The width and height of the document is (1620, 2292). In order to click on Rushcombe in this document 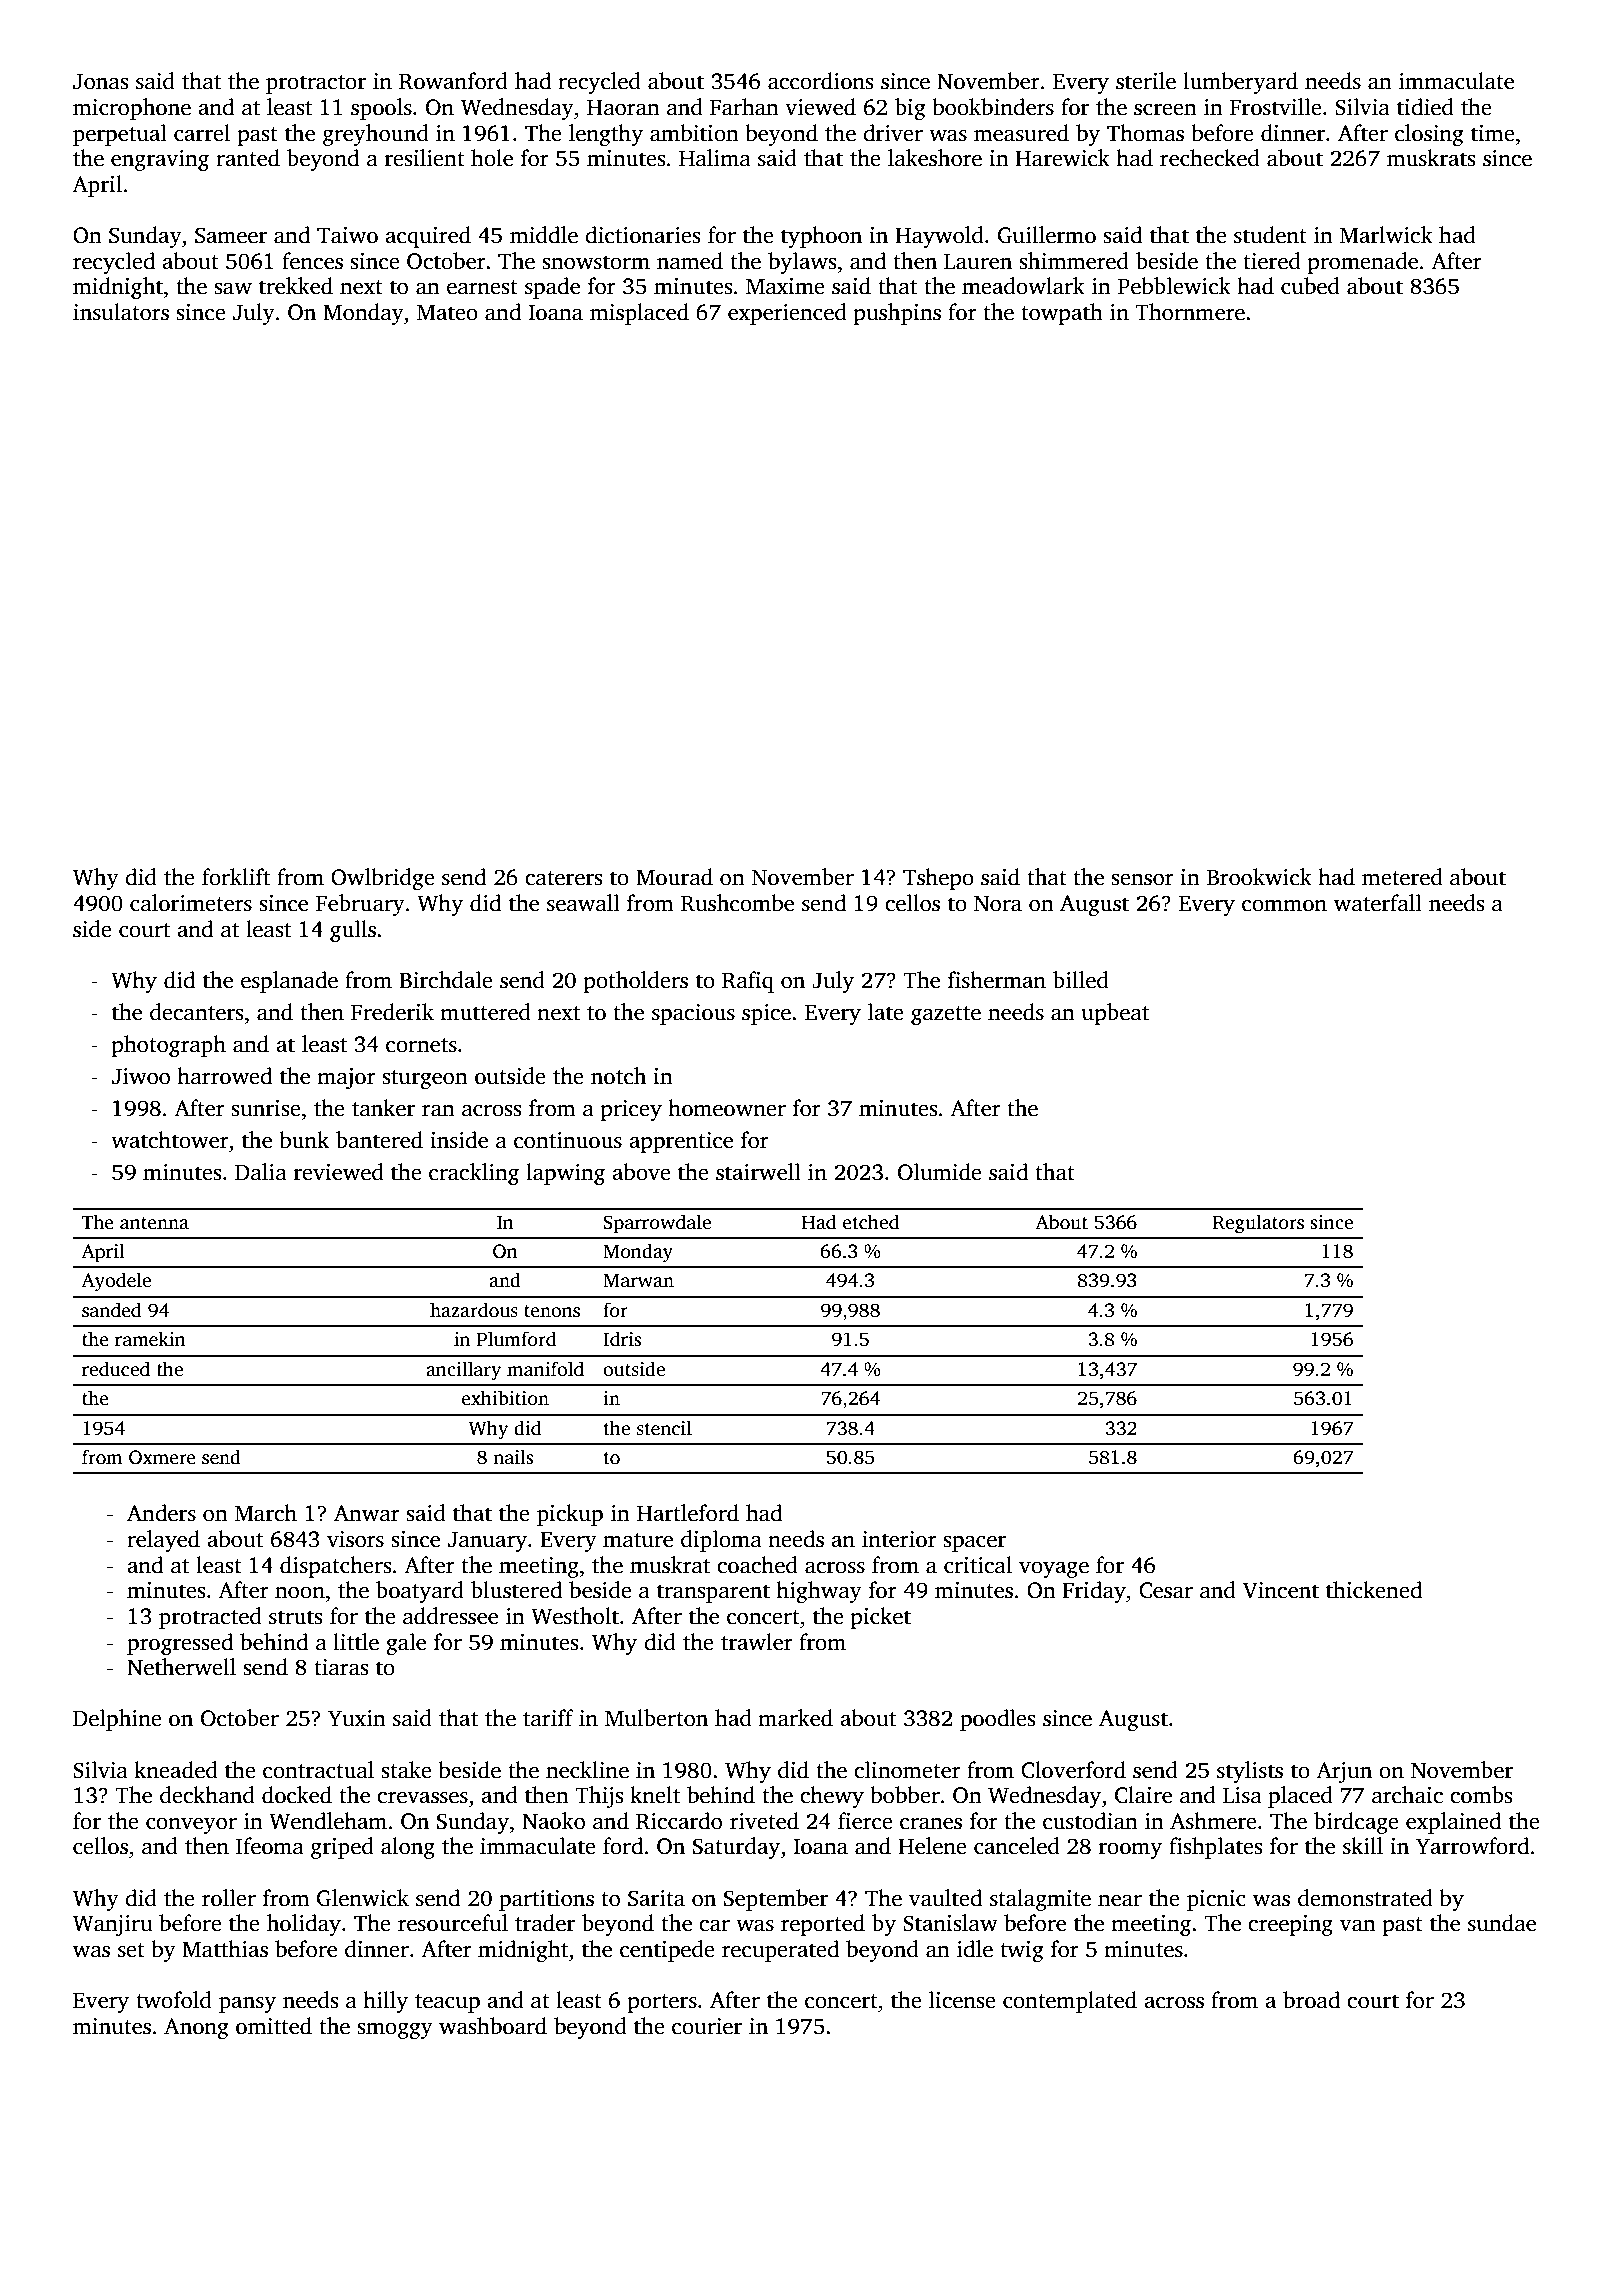, I will do `click(737, 903)`.
